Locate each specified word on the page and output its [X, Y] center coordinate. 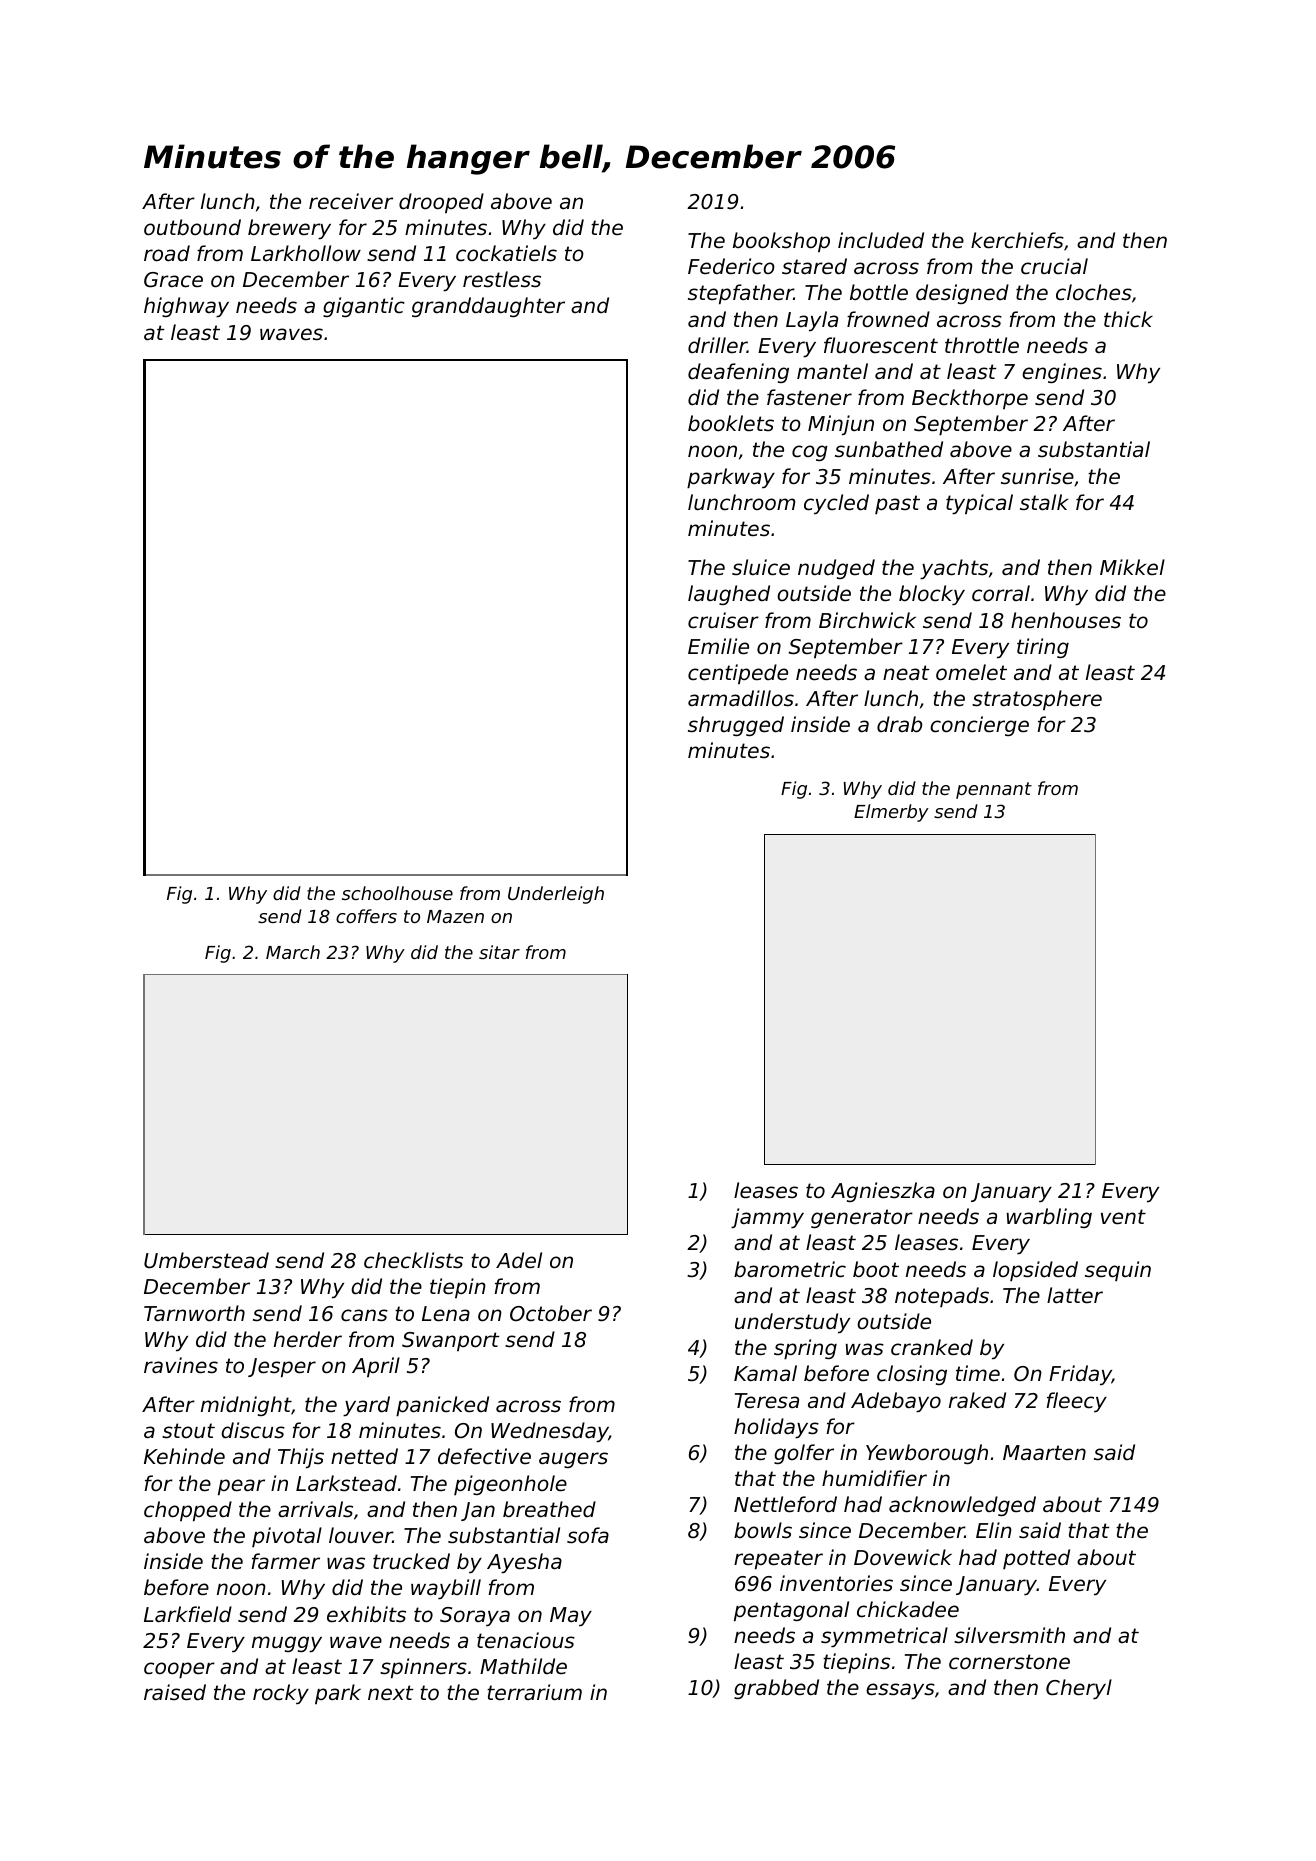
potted [1036, 1559]
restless [502, 279]
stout [188, 1431]
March [293, 952]
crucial [1054, 266]
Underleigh [556, 895]
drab [899, 724]
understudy [792, 1323]
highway [186, 307]
